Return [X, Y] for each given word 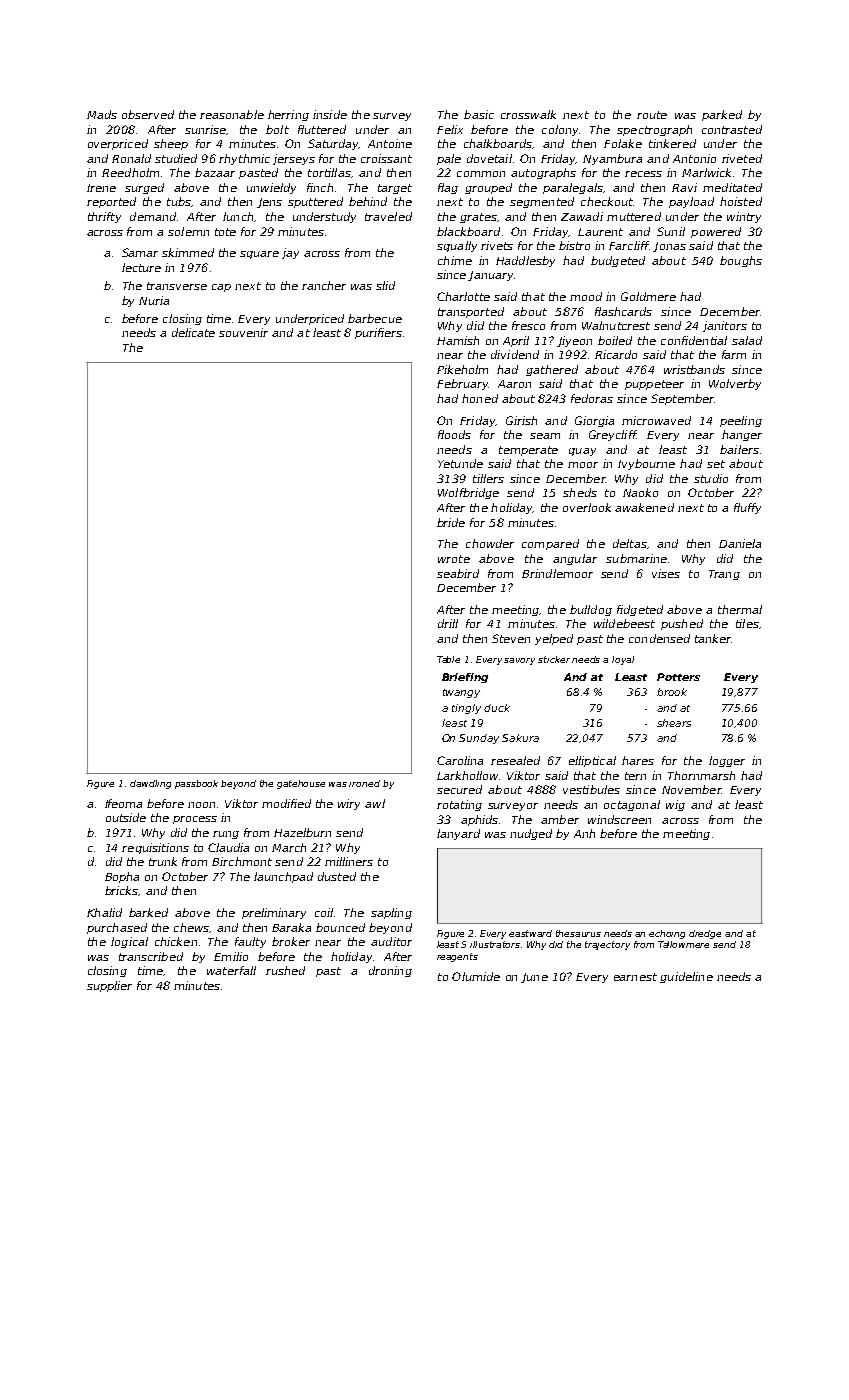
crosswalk [528, 114]
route [652, 115]
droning [390, 971]
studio [711, 478]
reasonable [232, 114]
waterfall [231, 970]
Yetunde [460, 463]
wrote [454, 559]
